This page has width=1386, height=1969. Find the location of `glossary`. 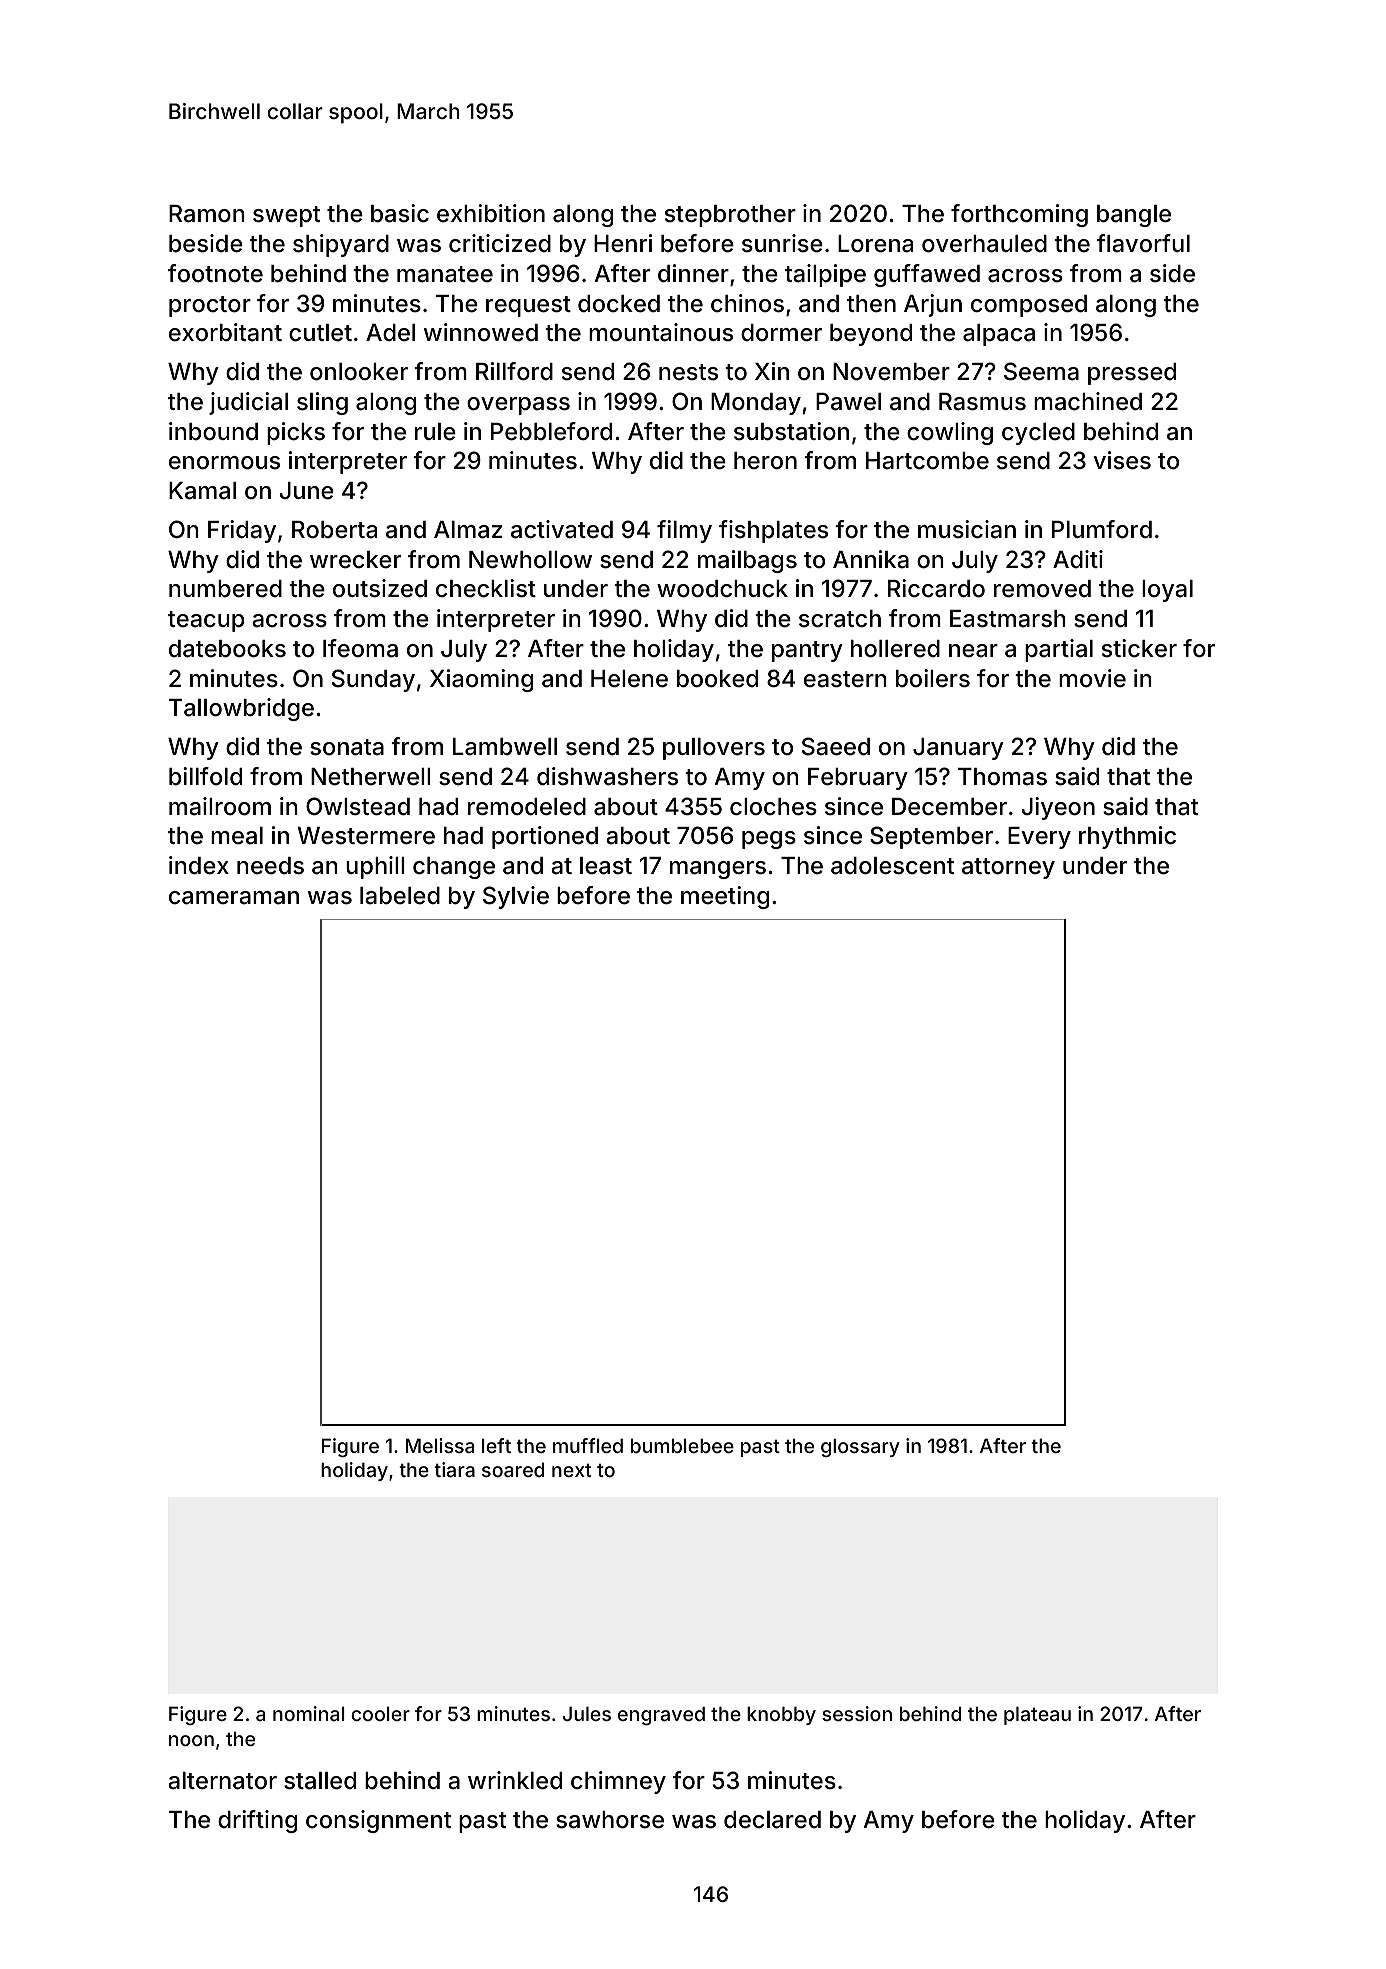

glossary is located at coordinates (860, 1447).
